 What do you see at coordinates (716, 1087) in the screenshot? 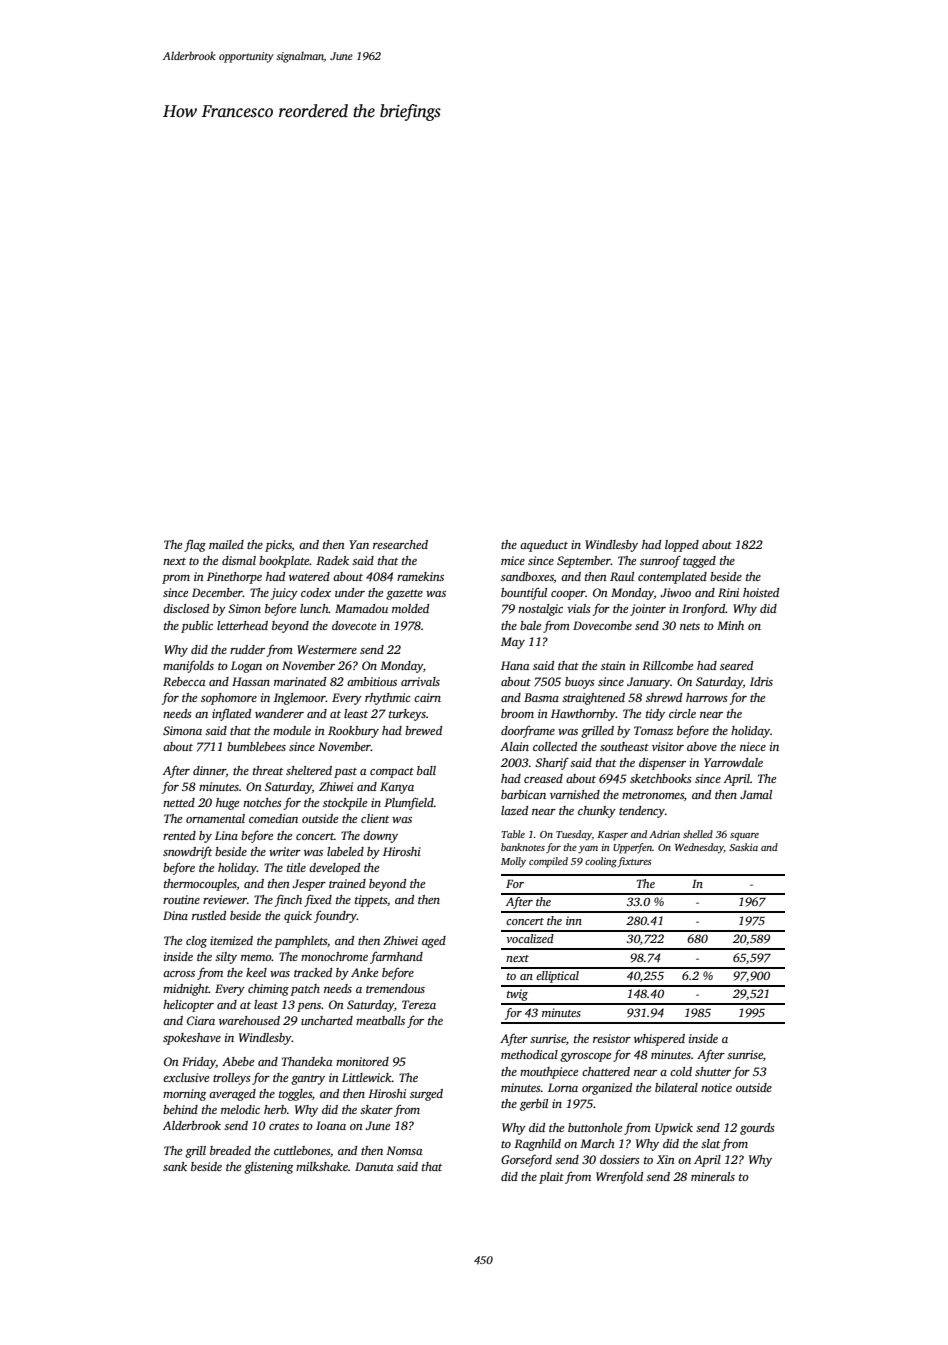
I see `notice` at bounding box center [716, 1087].
